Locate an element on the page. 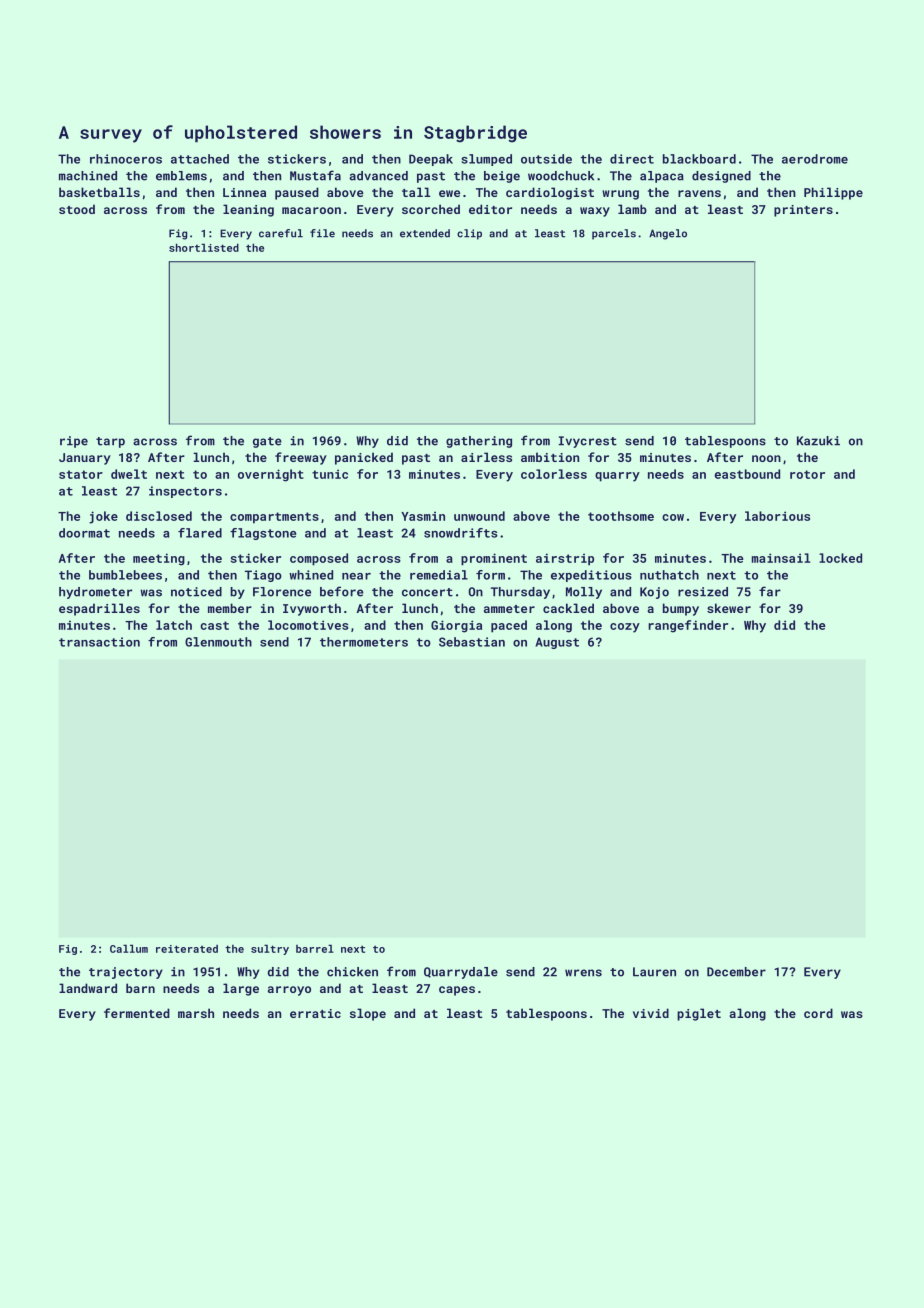  aerodrome is located at coordinates (815, 159).
